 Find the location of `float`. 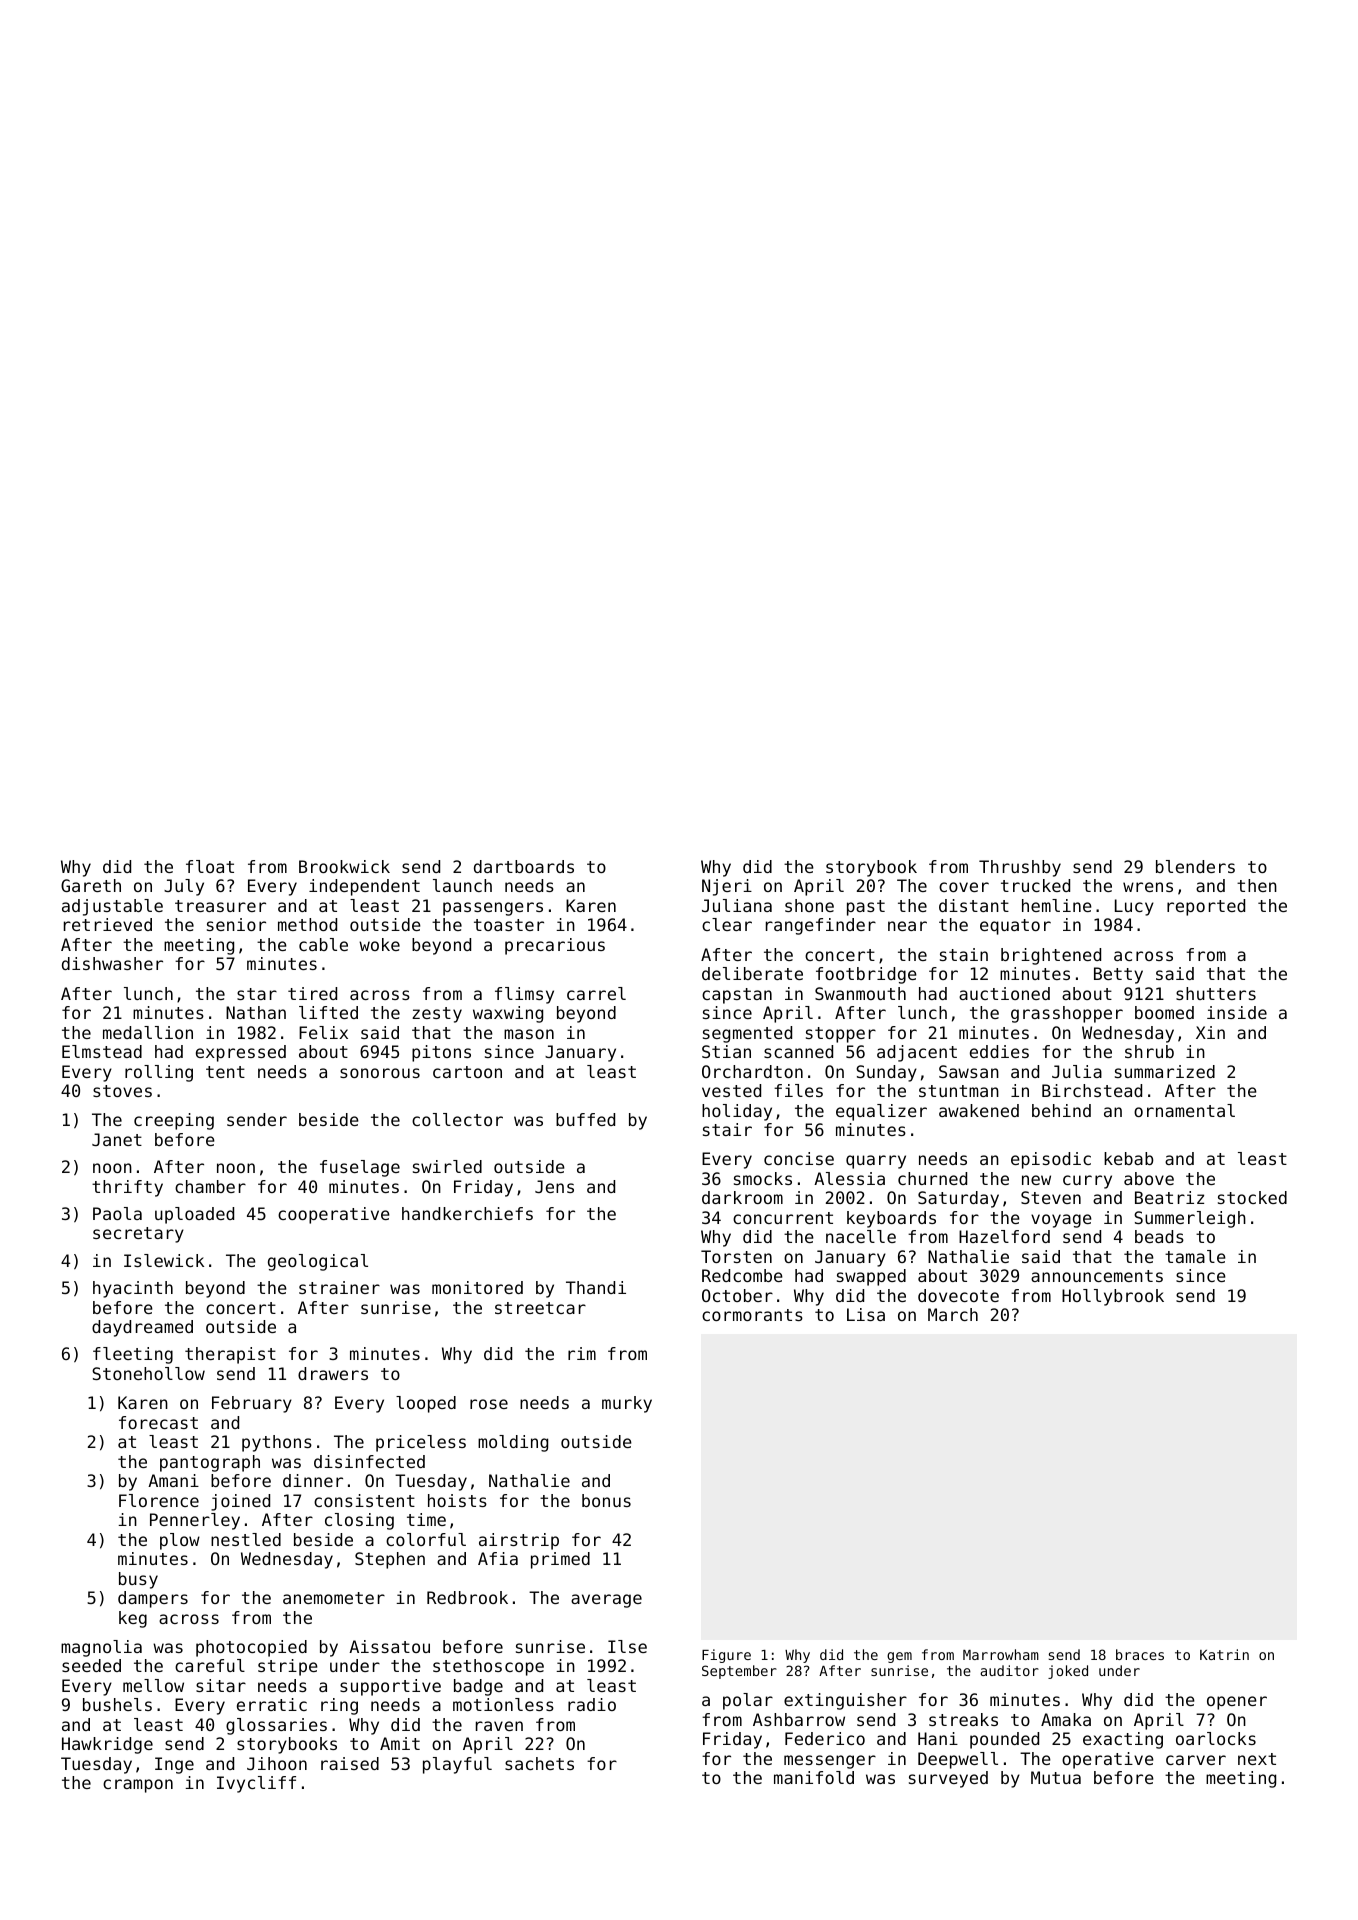

float is located at coordinates (210, 866).
